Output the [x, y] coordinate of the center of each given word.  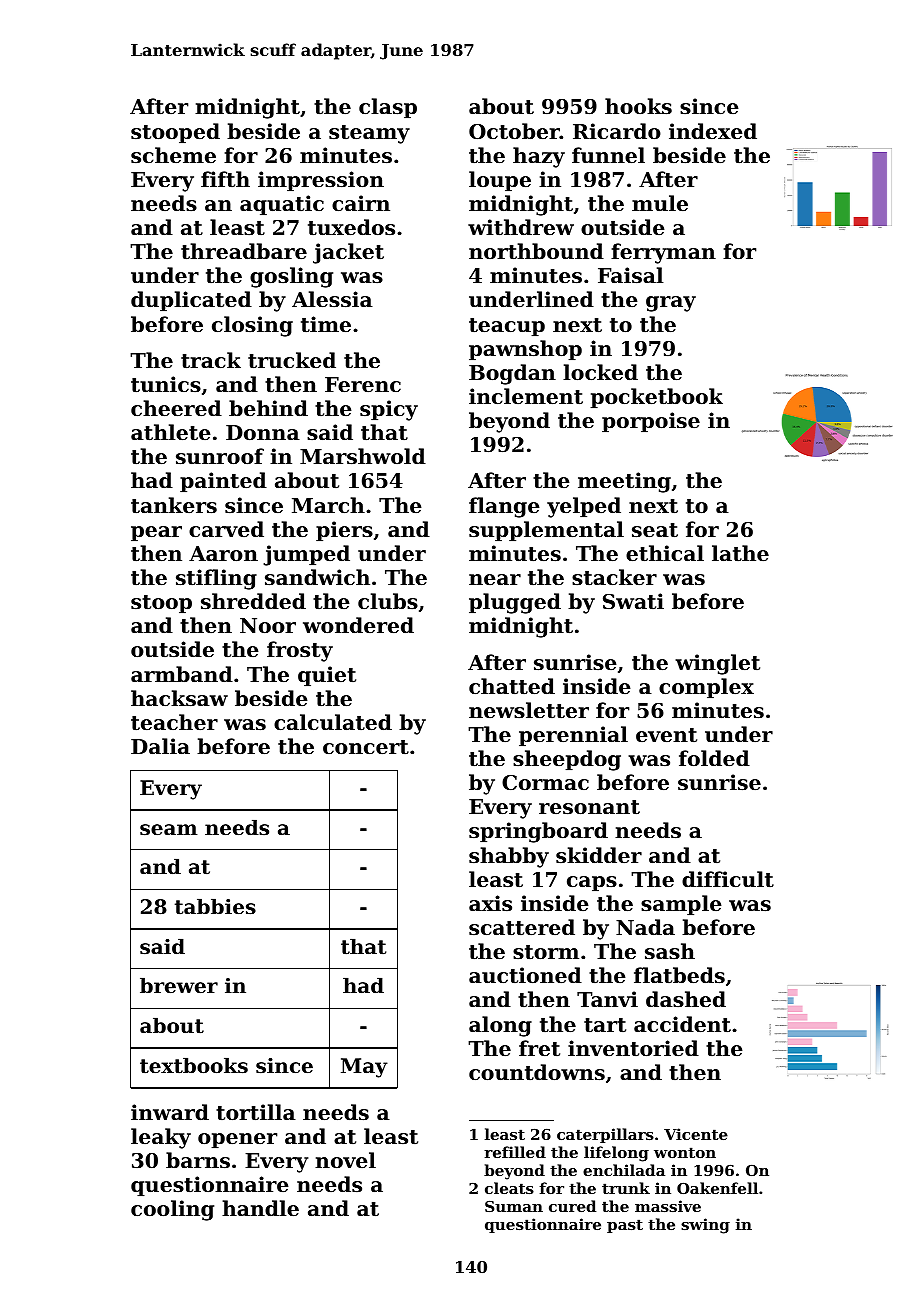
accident [682, 1024]
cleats [509, 1188]
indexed [713, 131]
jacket [348, 253]
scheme [173, 155]
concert [366, 747]
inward [170, 1112]
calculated [333, 722]
